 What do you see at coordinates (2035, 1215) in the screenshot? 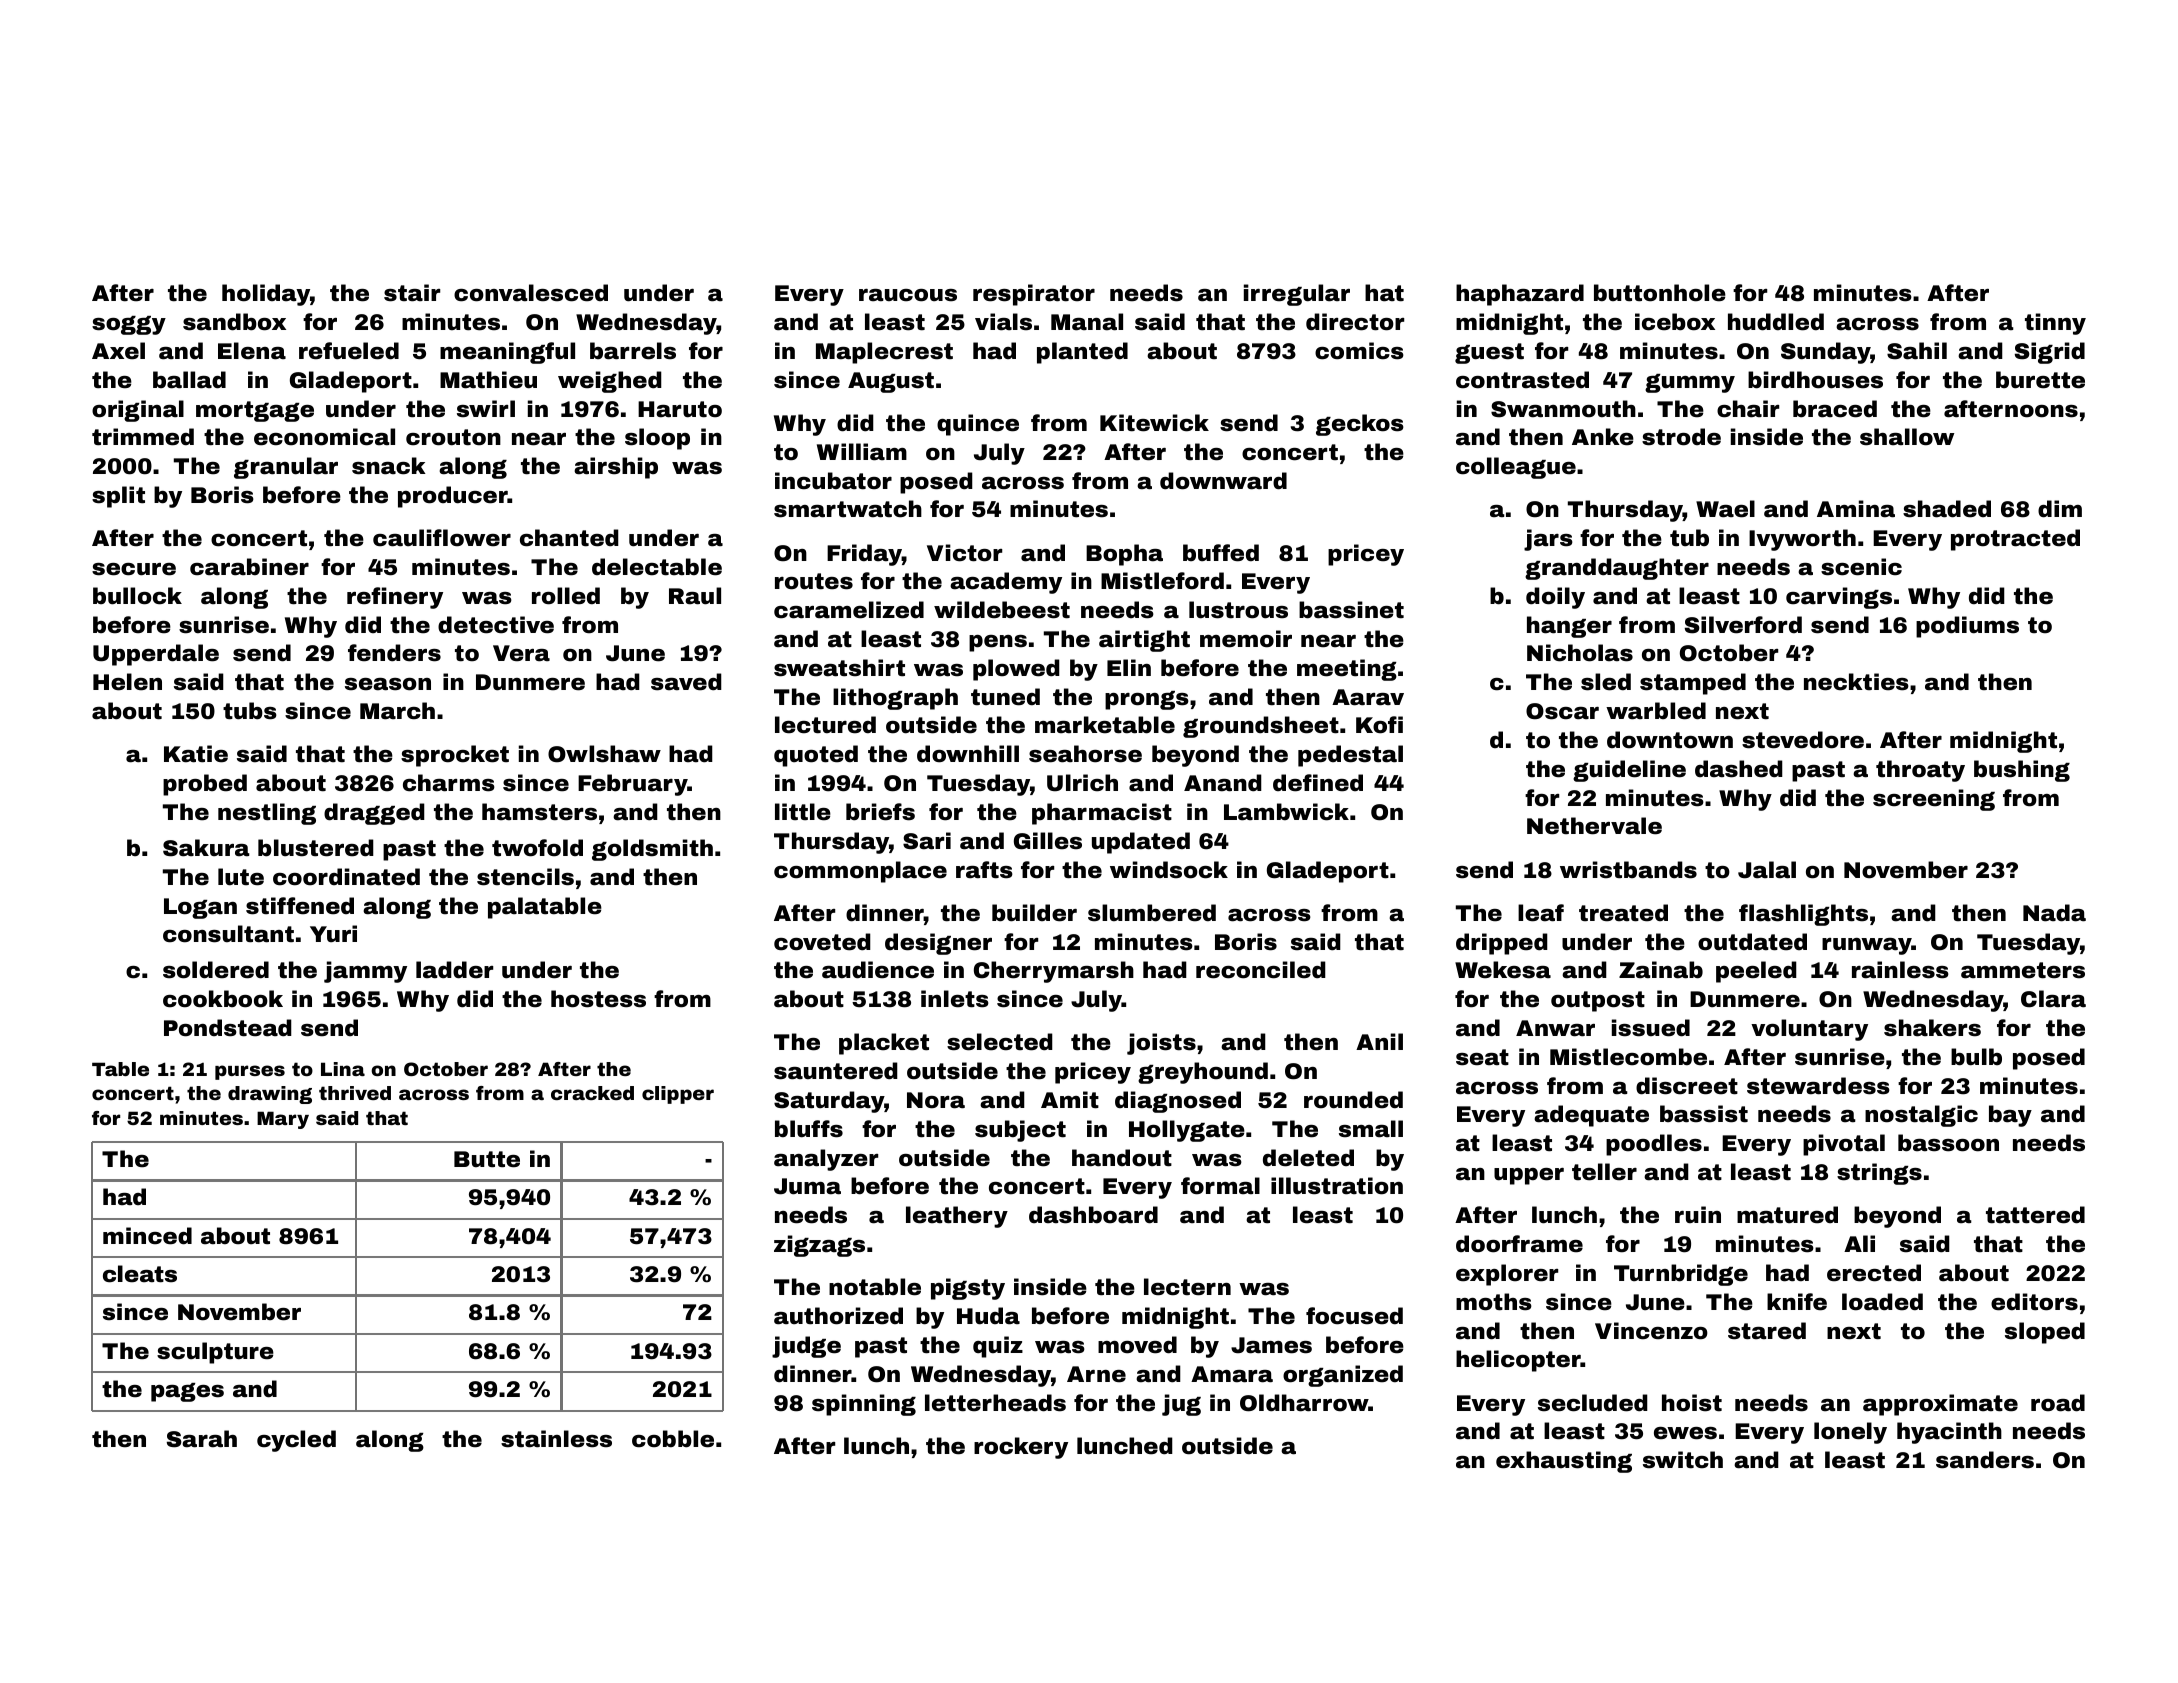
I see `tattered` at bounding box center [2035, 1215].
